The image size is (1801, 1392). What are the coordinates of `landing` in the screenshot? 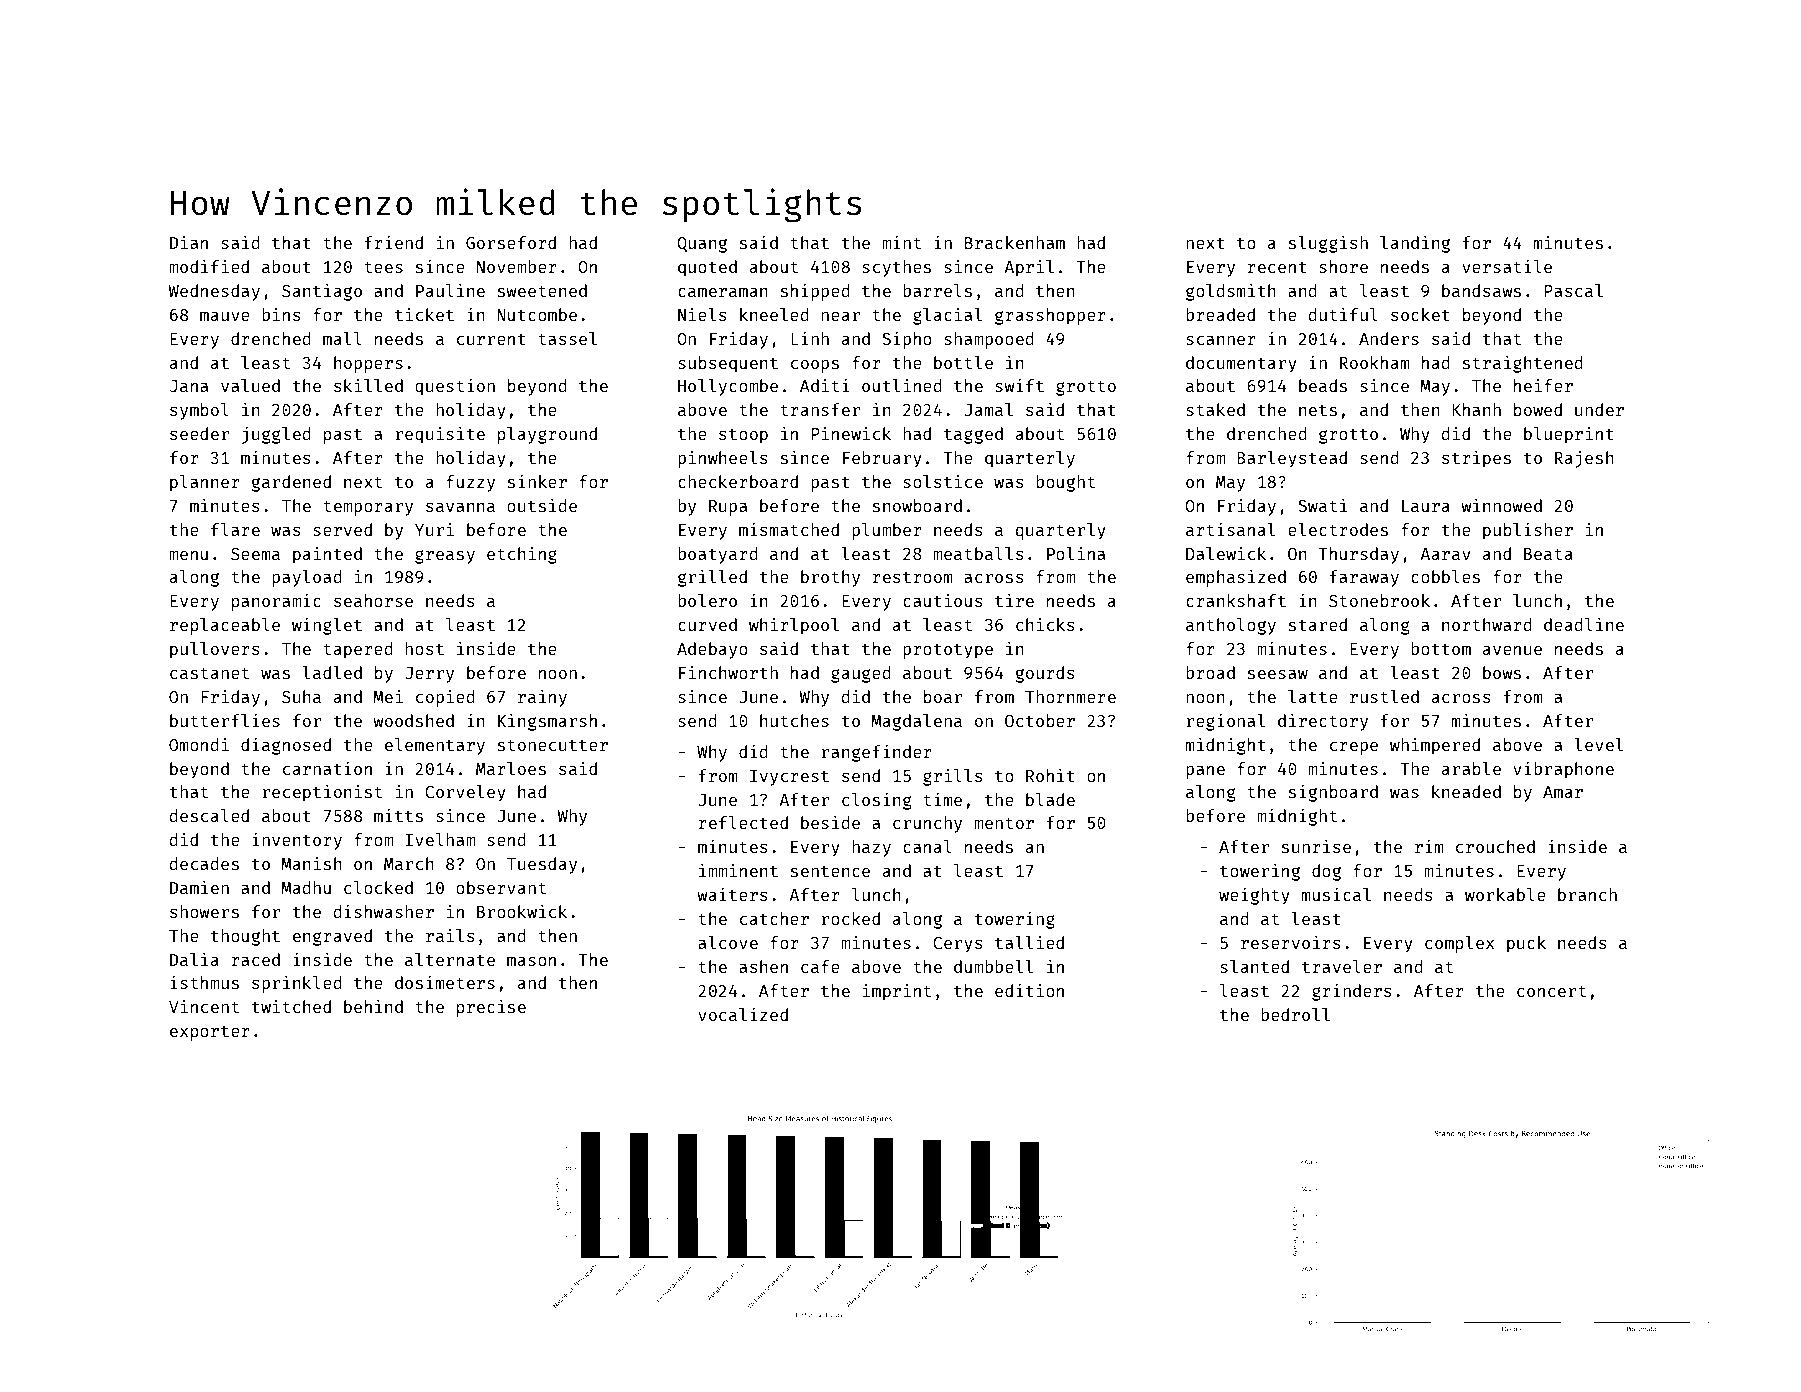 It's located at (1415, 244).
